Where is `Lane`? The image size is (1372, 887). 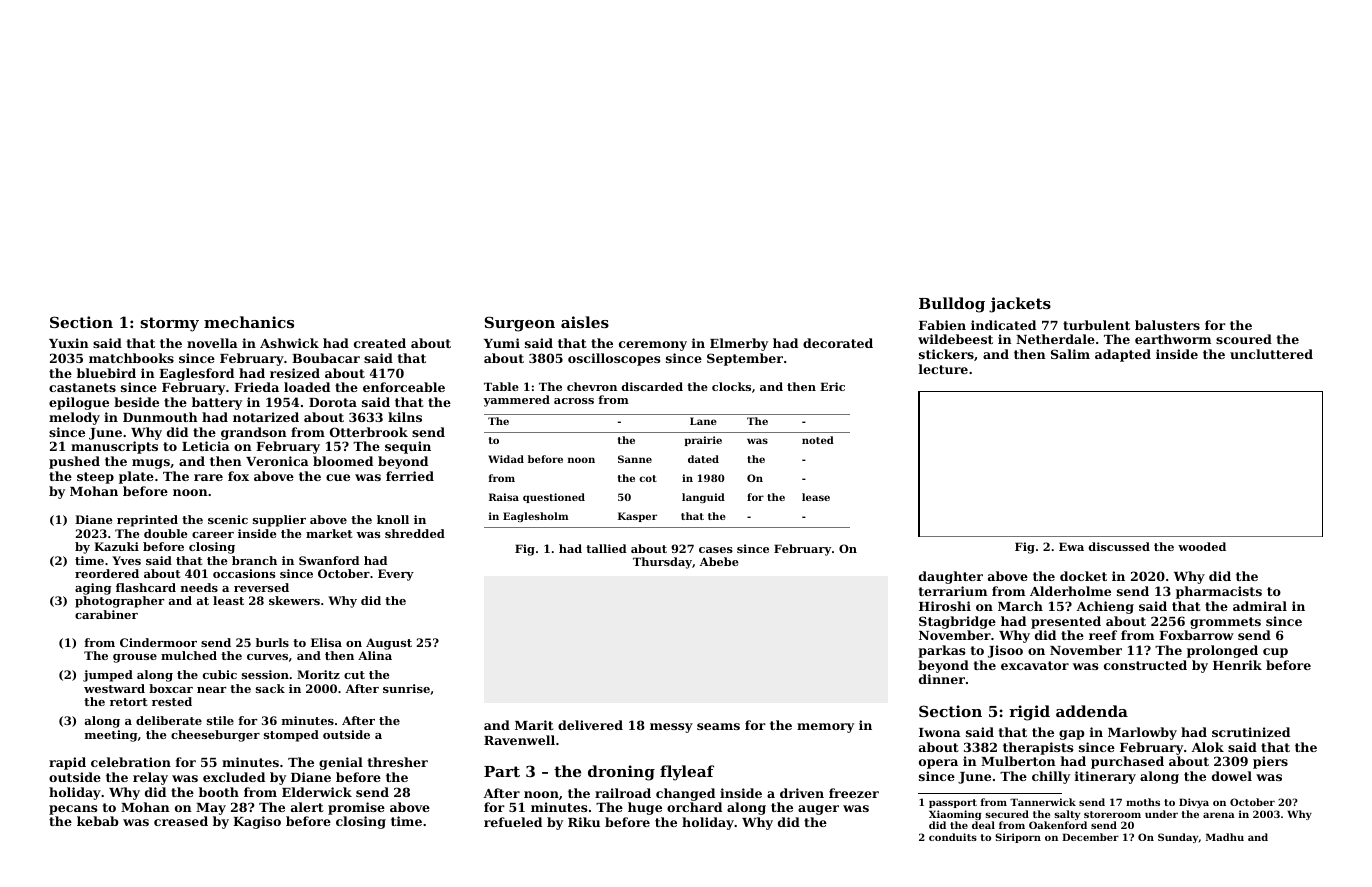
Lane is located at coordinates (703, 421).
